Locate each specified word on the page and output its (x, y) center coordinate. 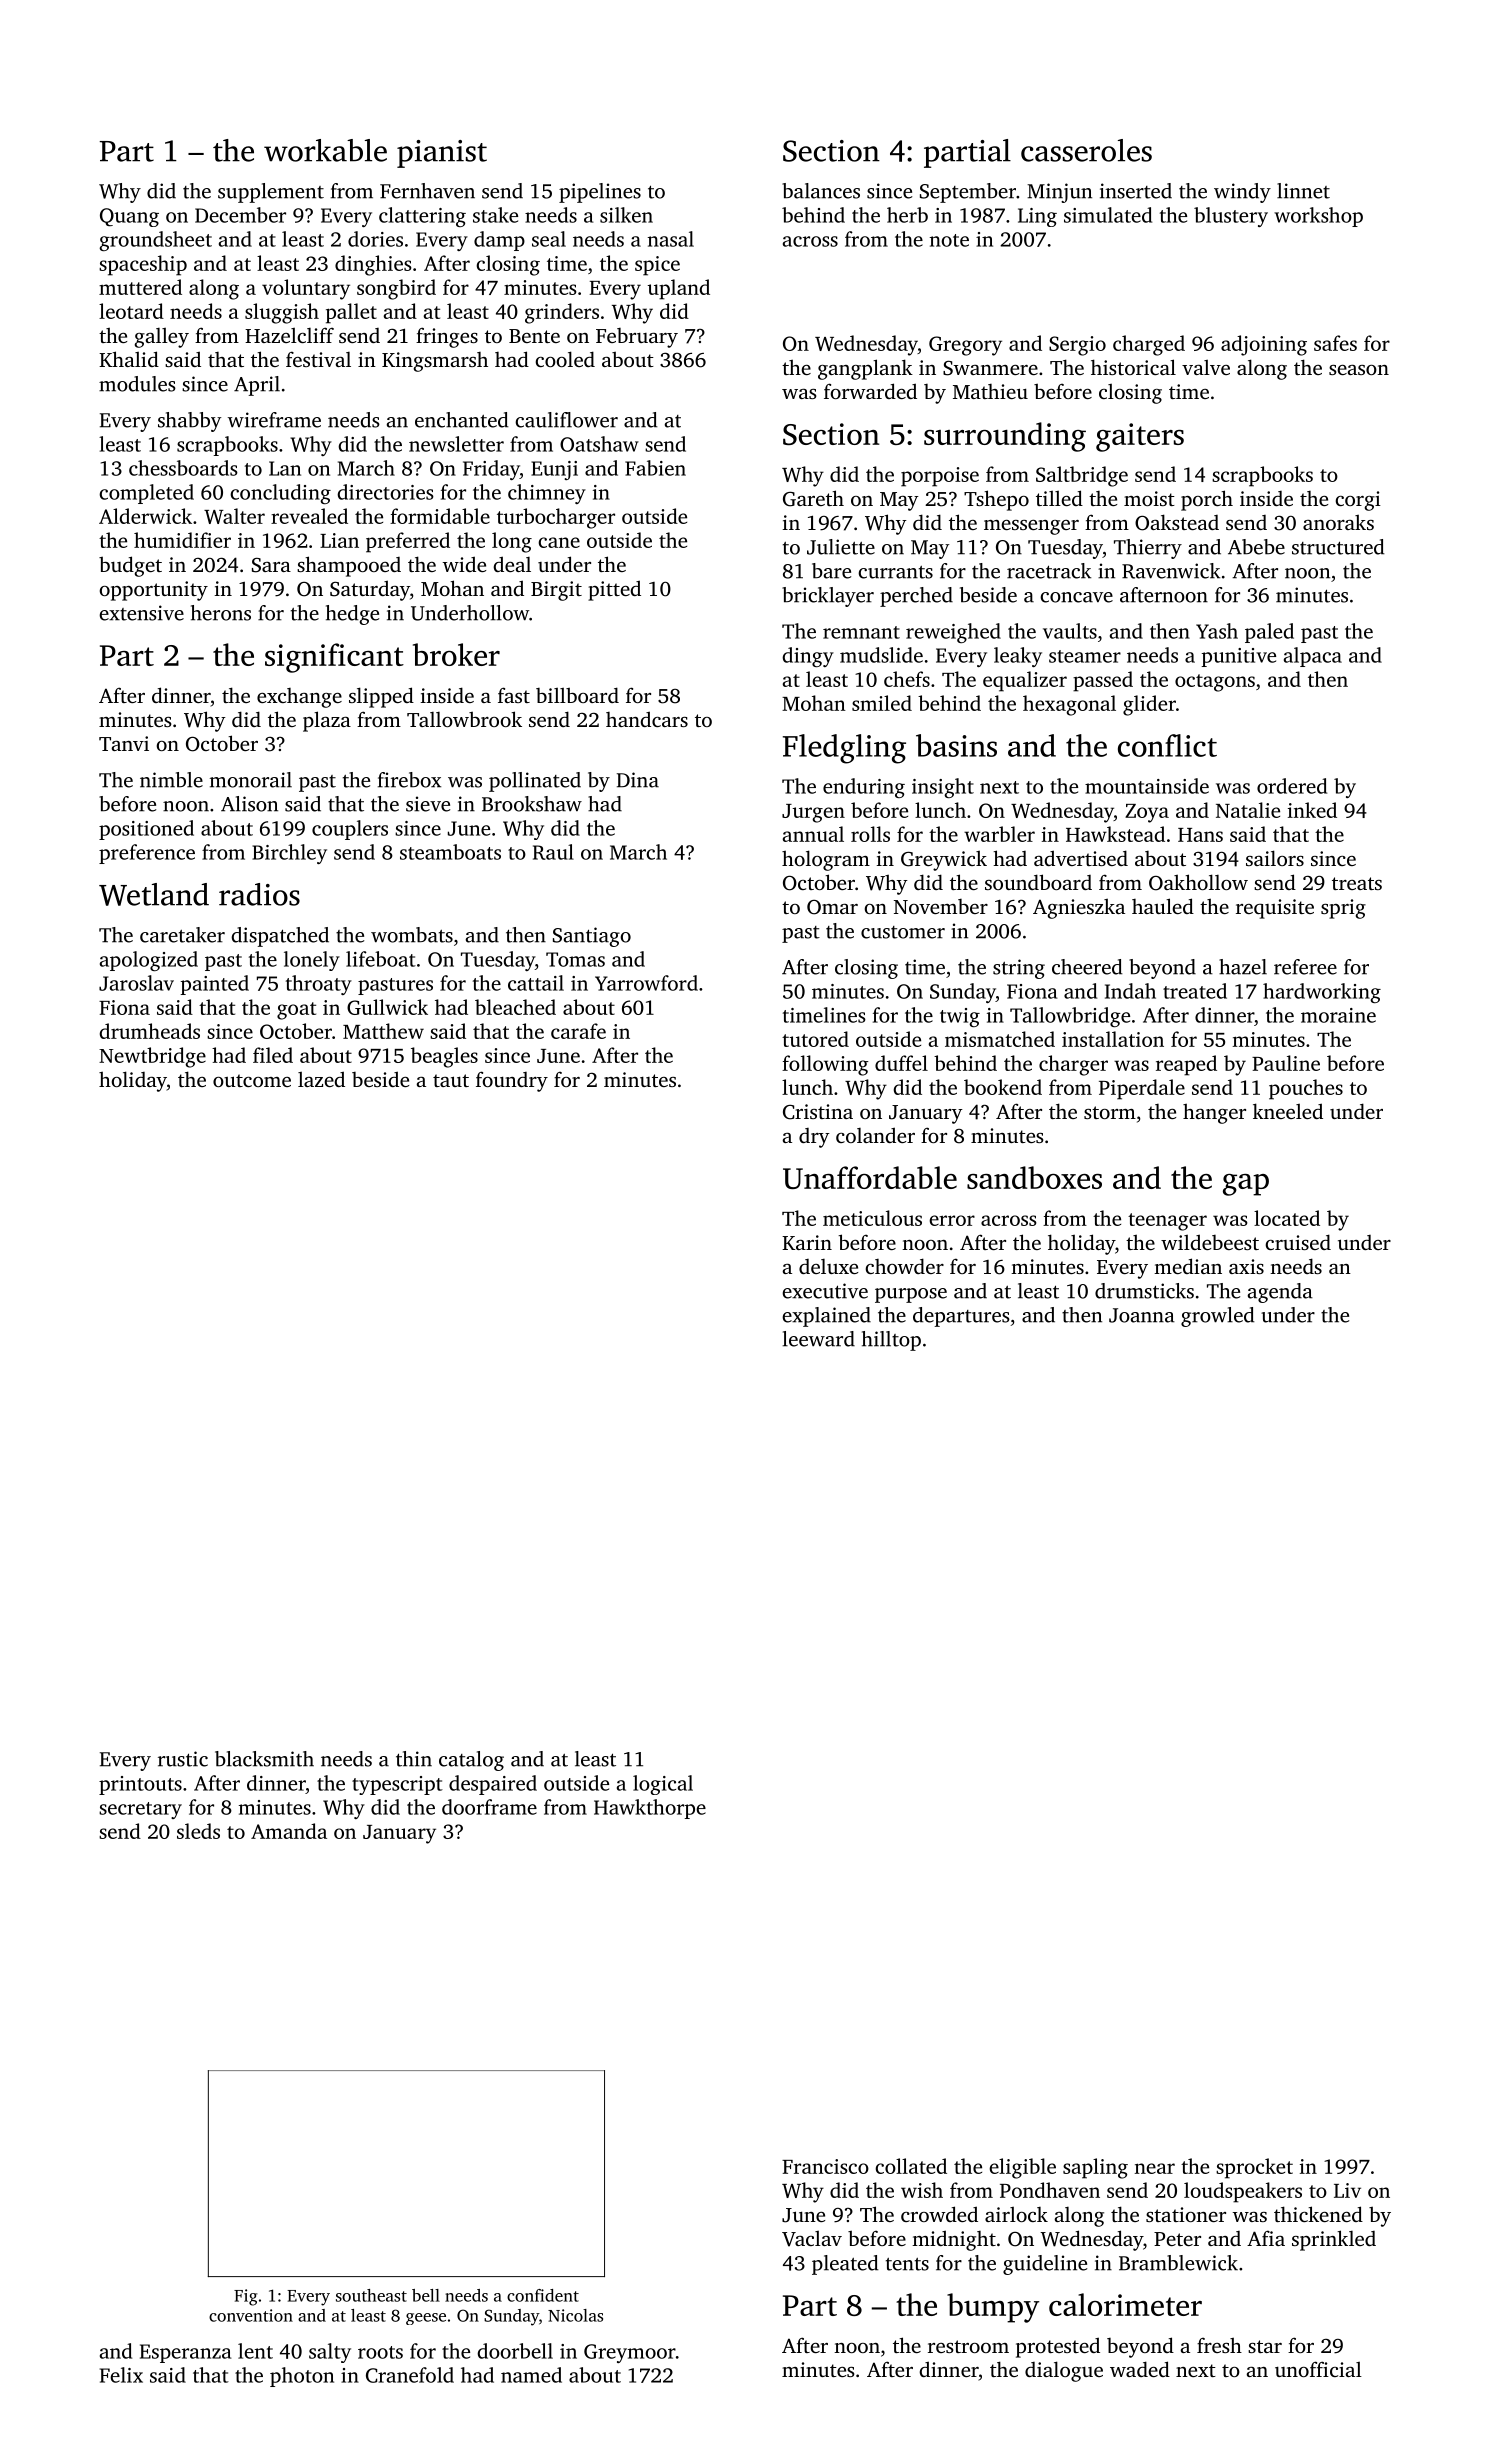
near (1155, 2168)
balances (821, 191)
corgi (1358, 501)
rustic (183, 1759)
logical (663, 1785)
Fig (246, 2297)
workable (325, 150)
